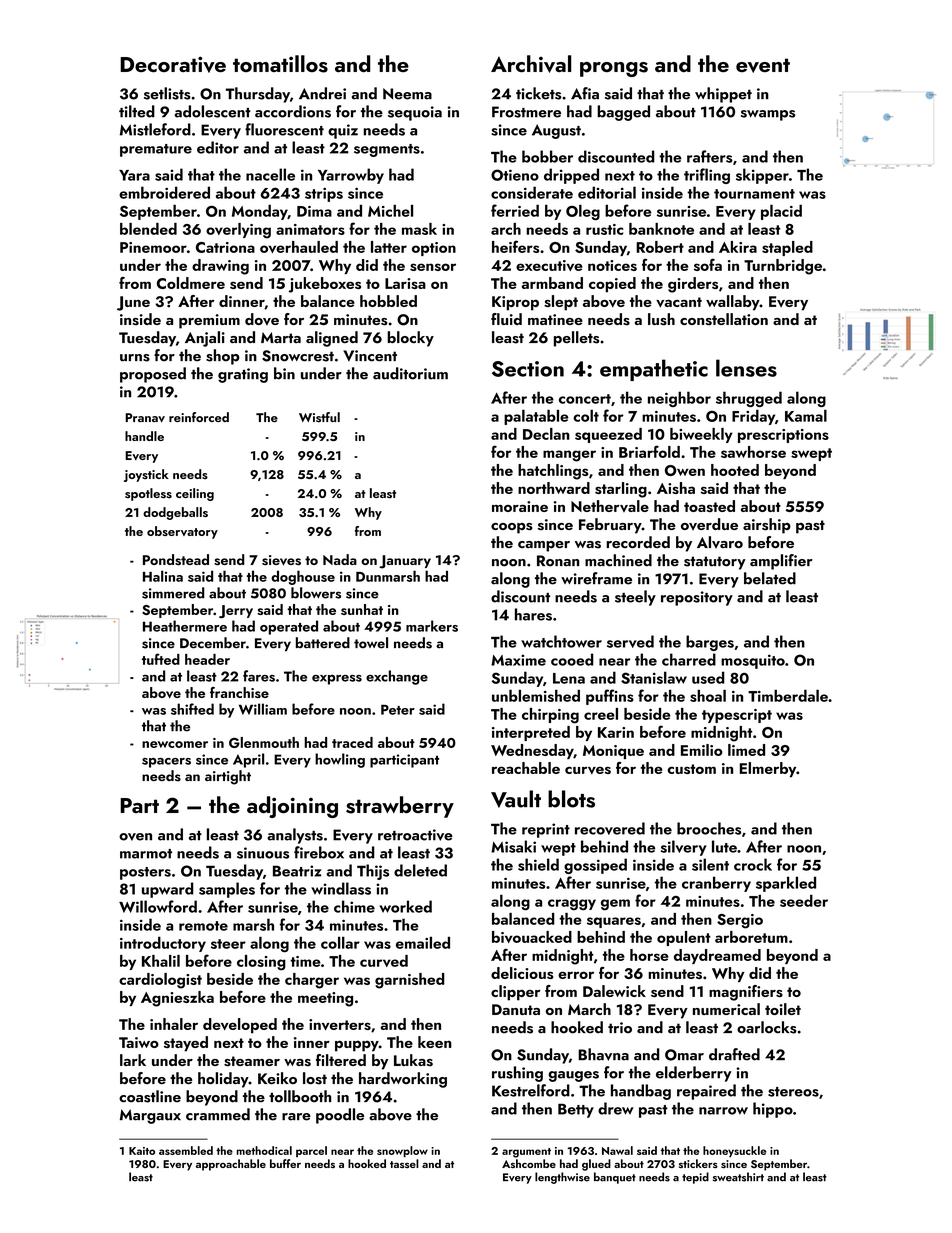 This screenshot has width=952, height=1233. What do you see at coordinates (264, 742) in the screenshot?
I see `Glenmouth` at bounding box center [264, 742].
